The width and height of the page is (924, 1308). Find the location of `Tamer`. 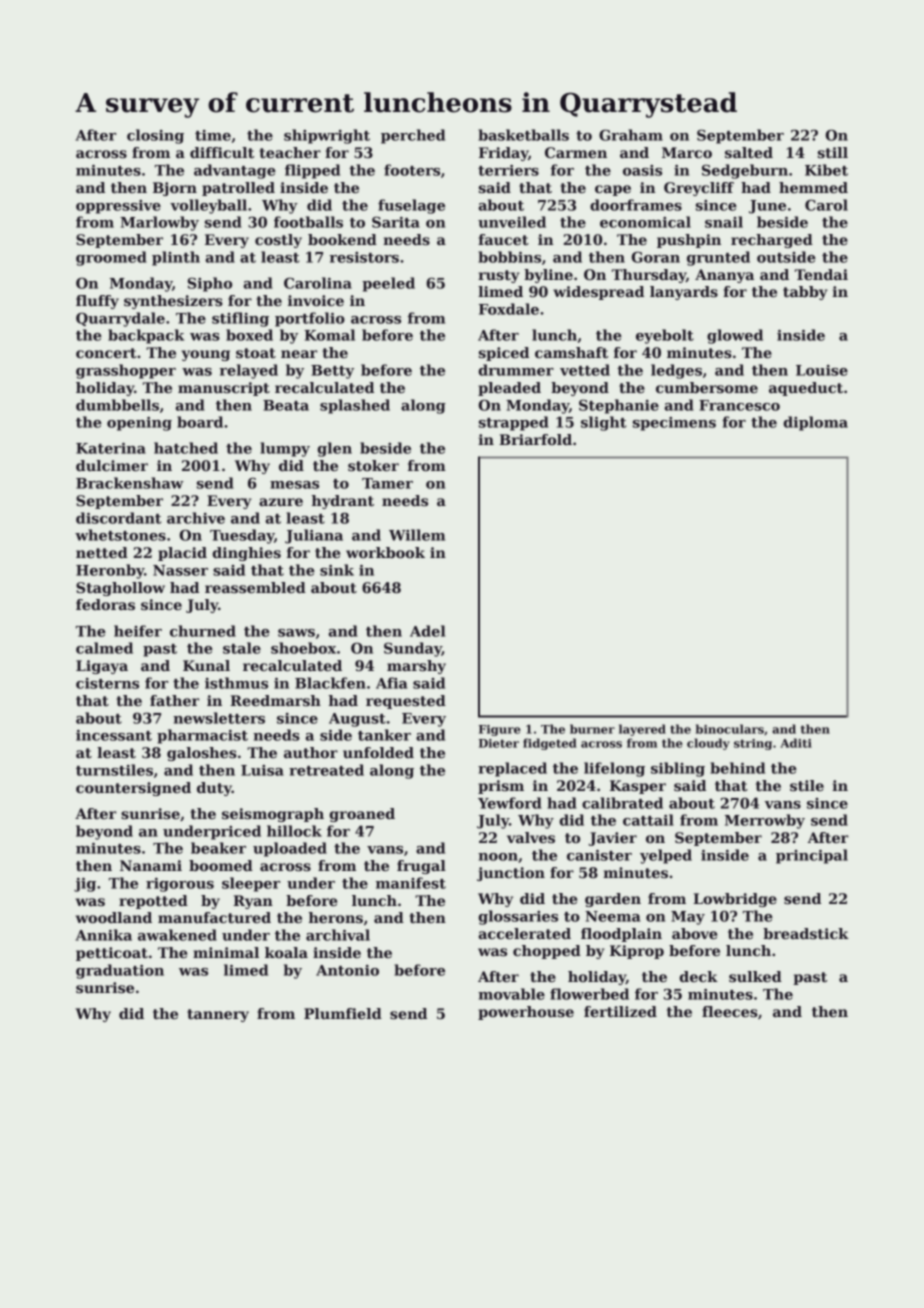

Tamer is located at coordinates (387, 483).
